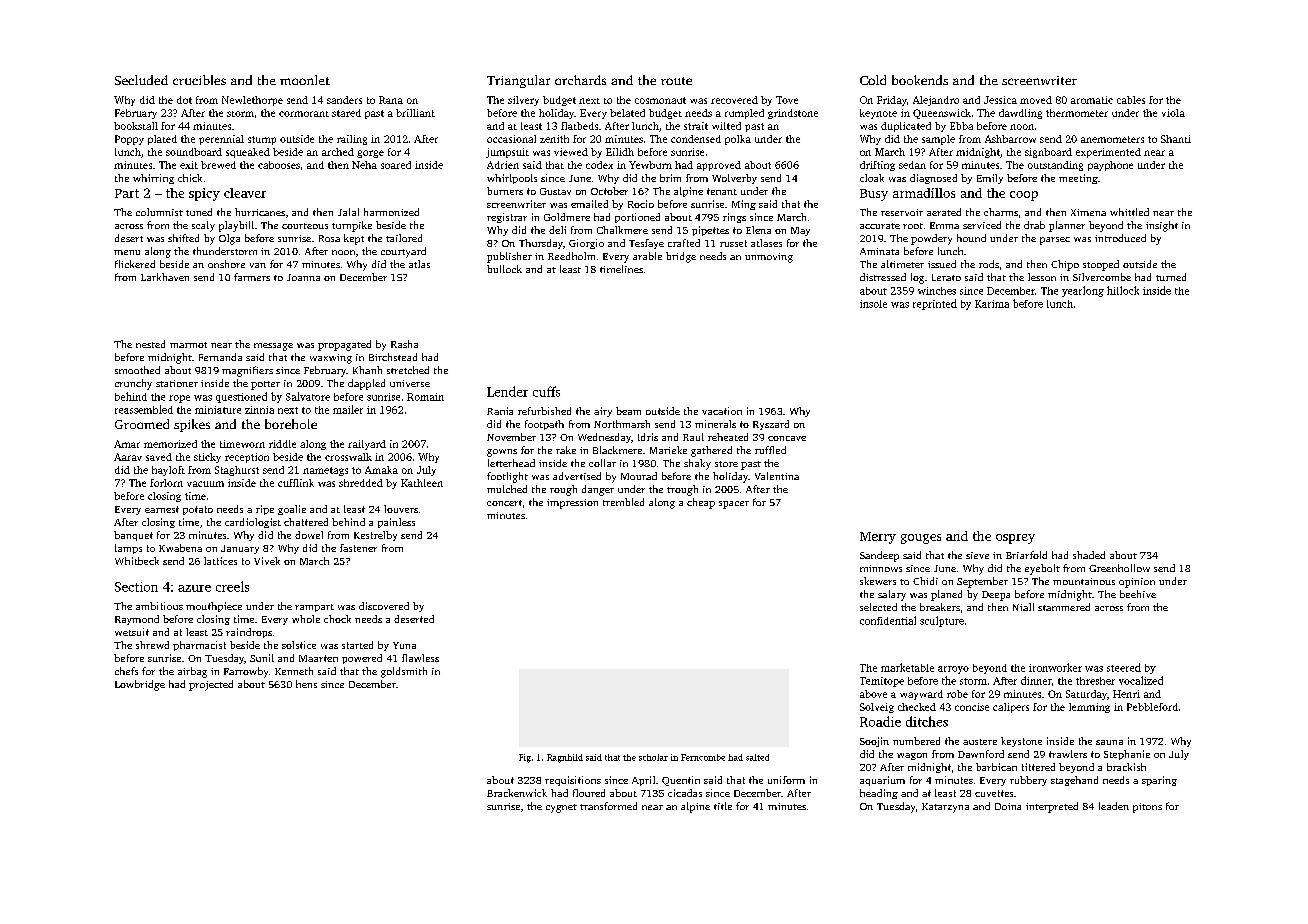 This document has width=1308, height=924. Describe the element at coordinates (305, 80) in the document. I see `moonlet` at that location.
